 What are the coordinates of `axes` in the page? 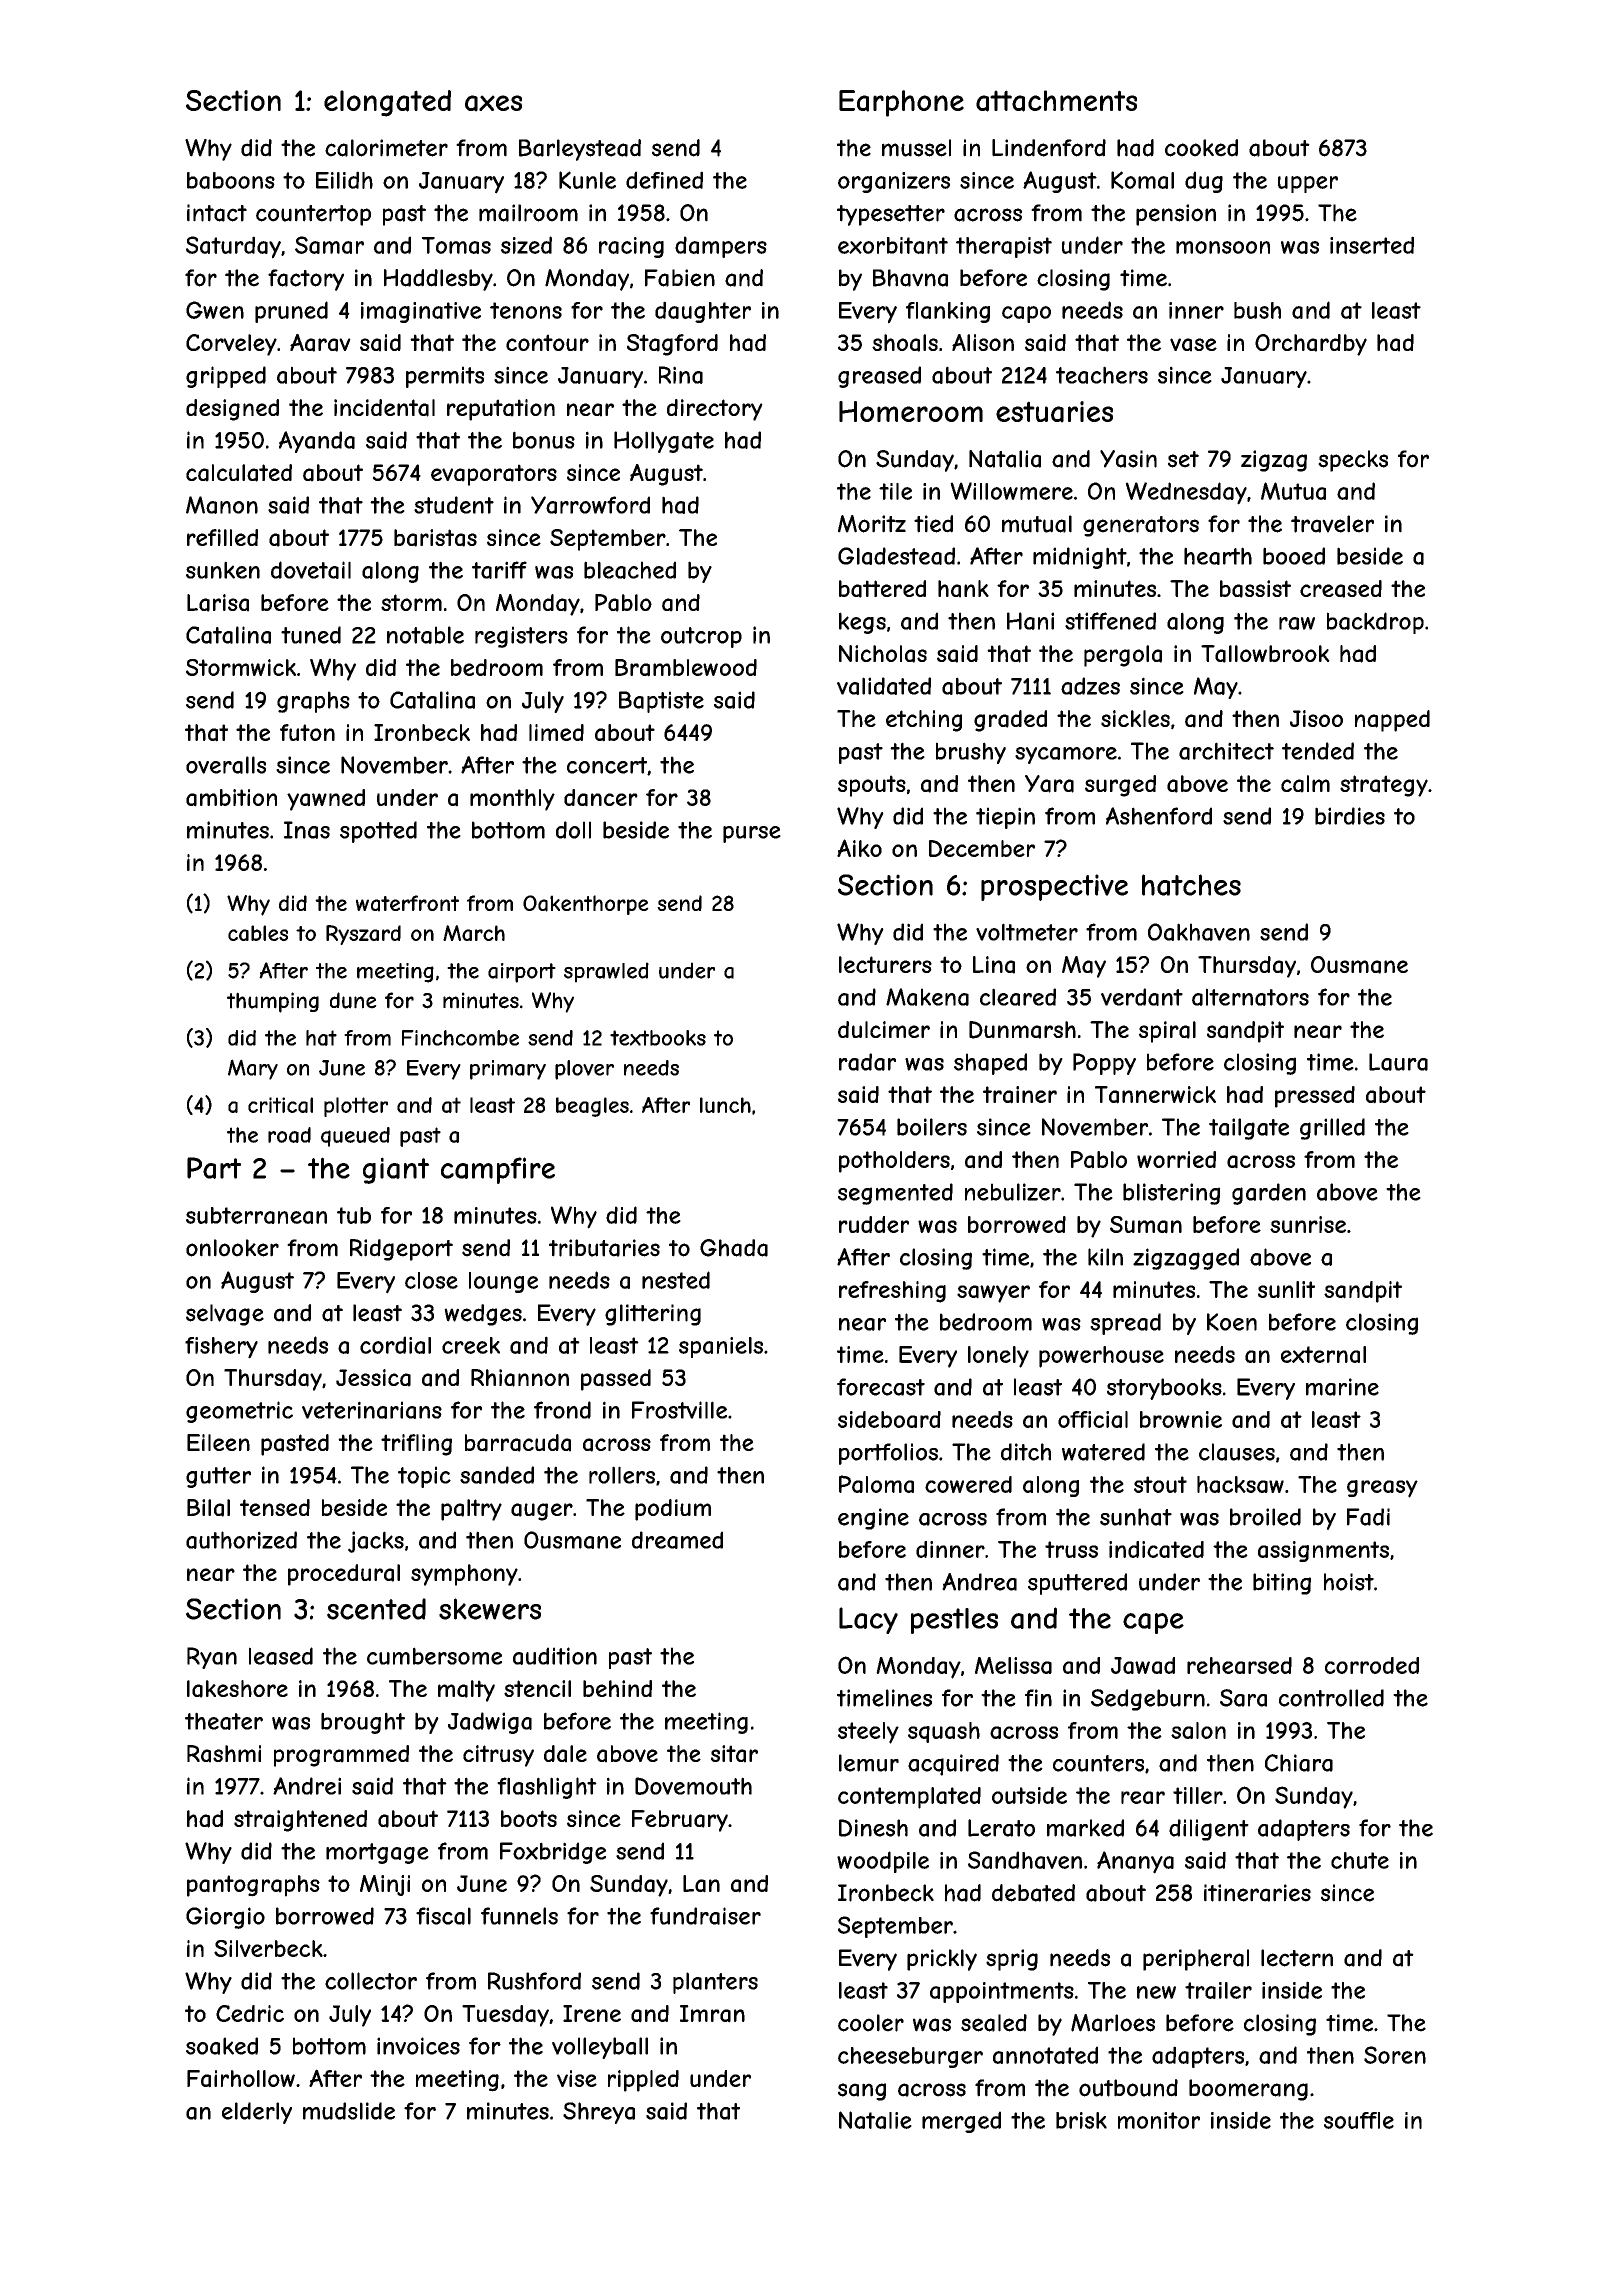 It's located at (493, 103).
